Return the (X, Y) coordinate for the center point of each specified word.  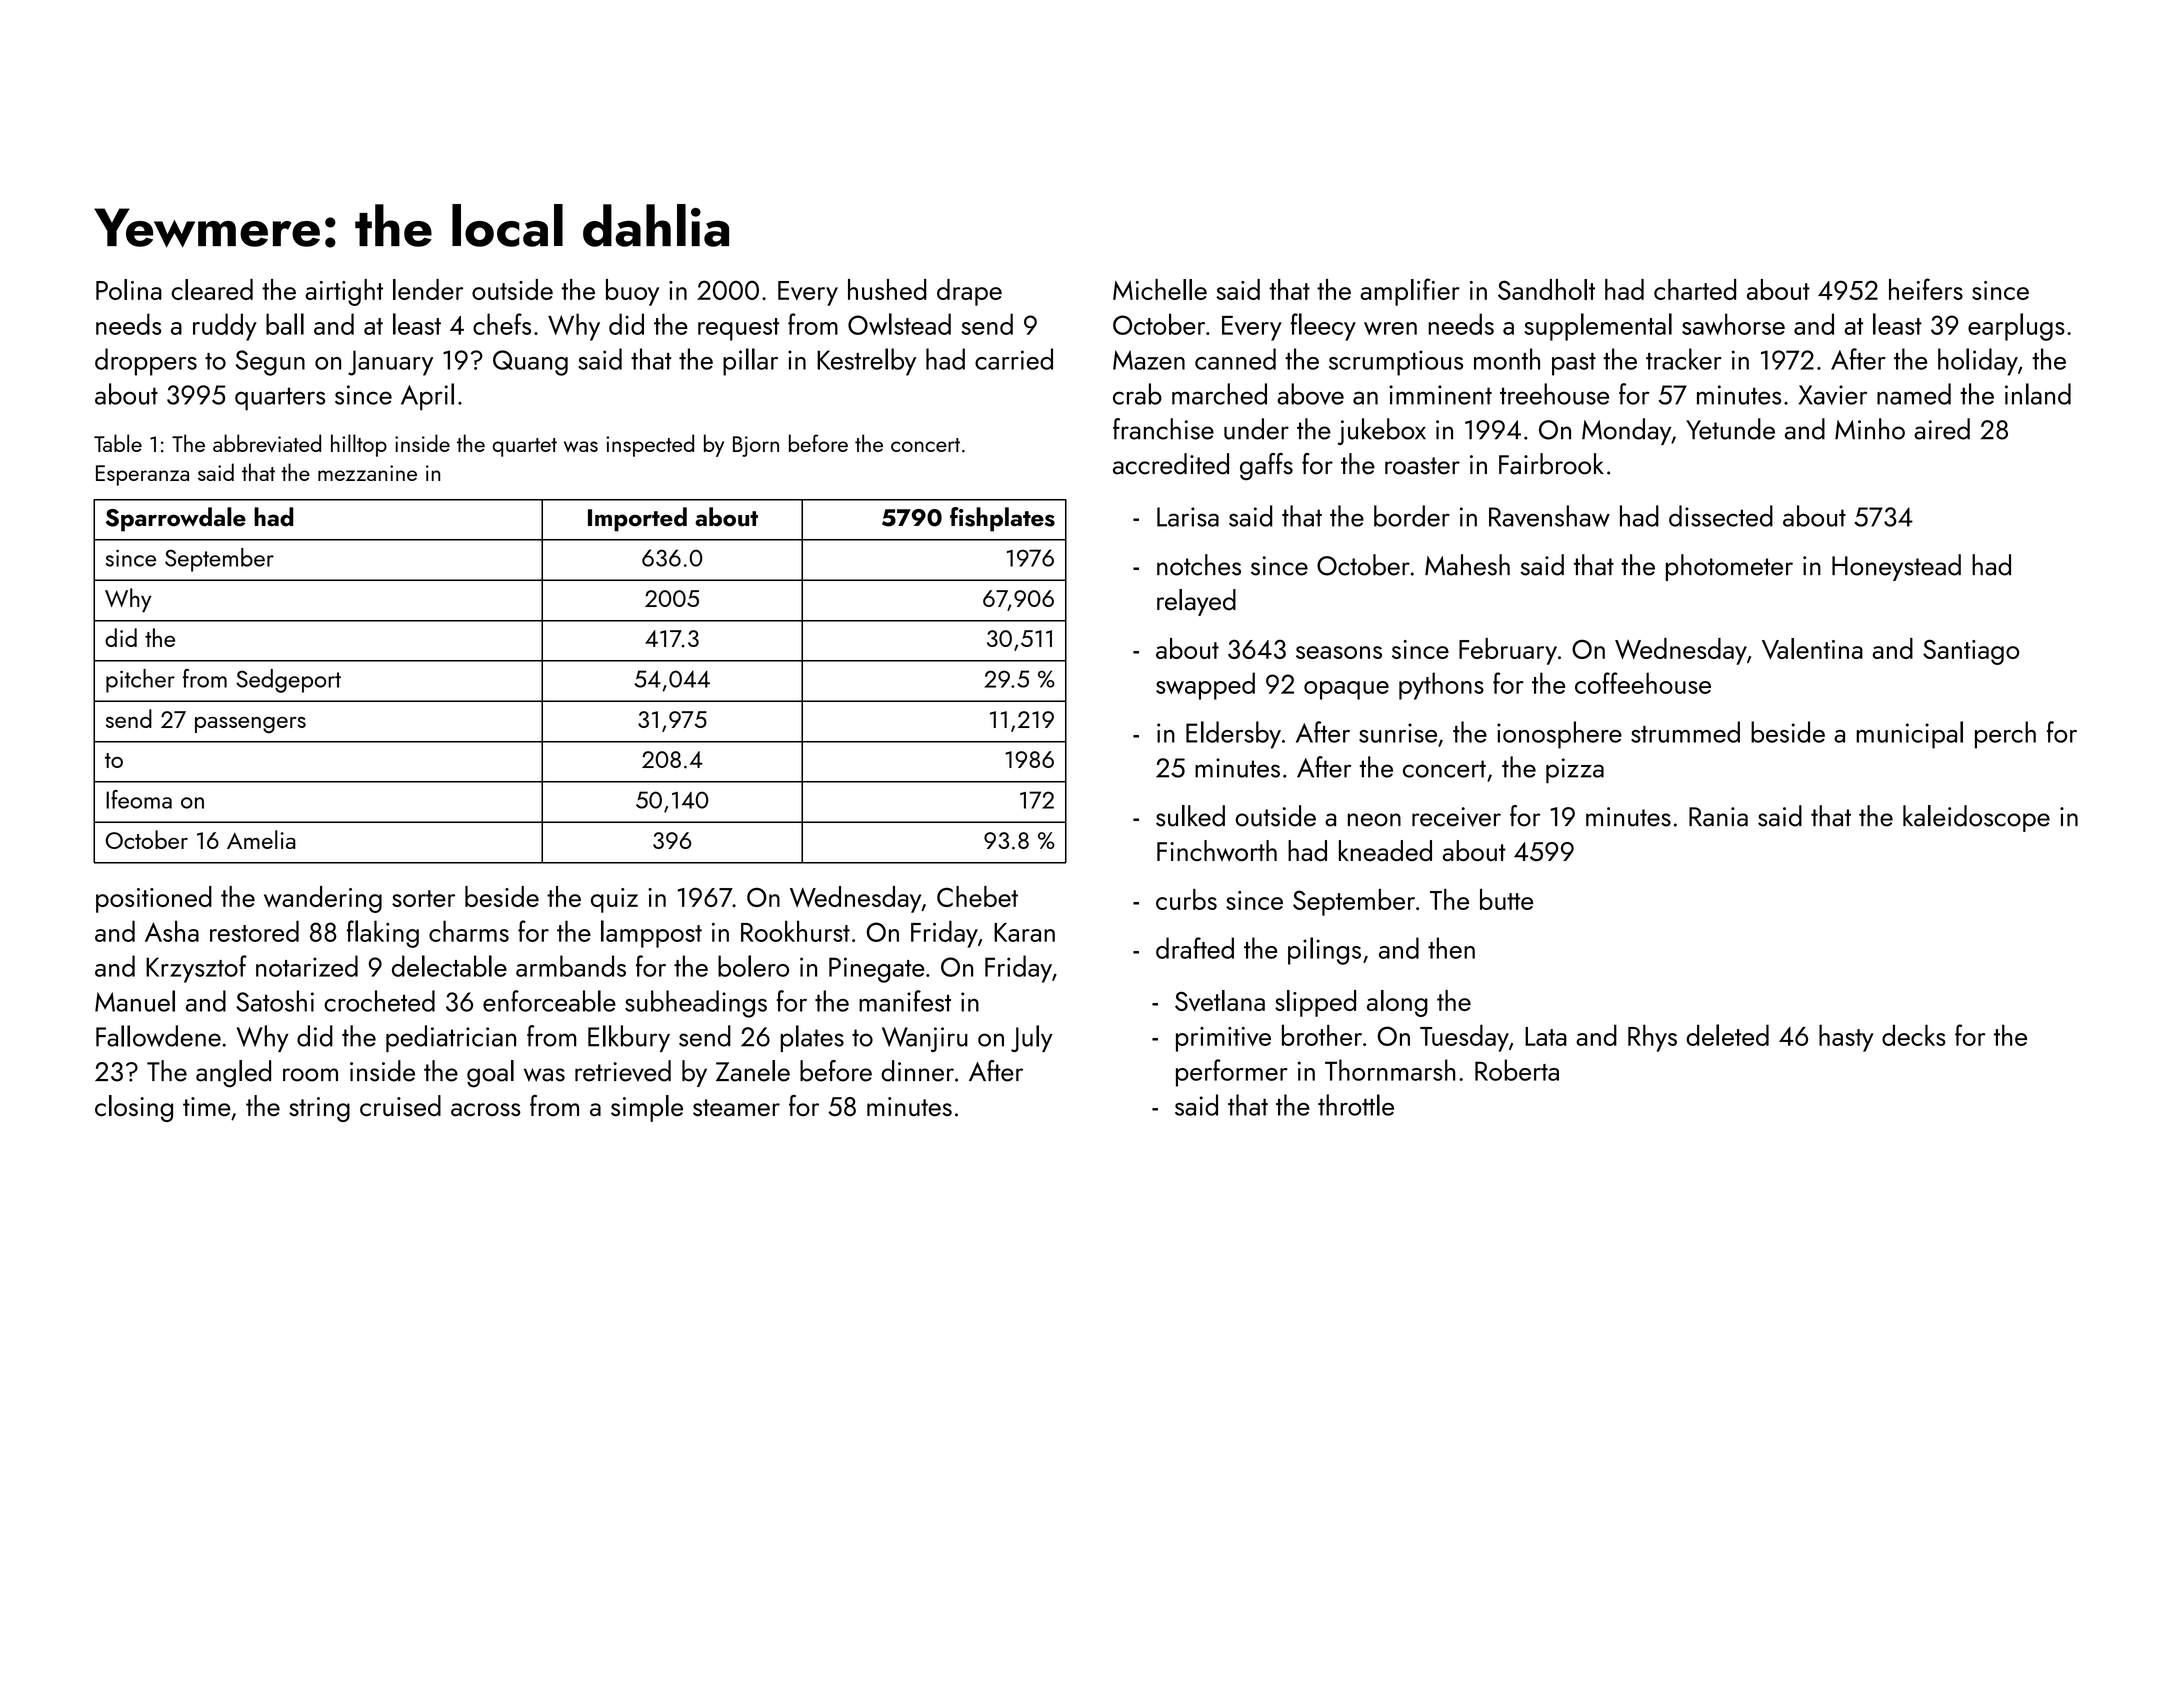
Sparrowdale (176, 519)
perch (2005, 735)
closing (134, 1108)
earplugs (2016, 327)
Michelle (1160, 289)
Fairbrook (1551, 464)
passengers (250, 725)
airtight (344, 292)
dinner (917, 1071)
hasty (1846, 1038)
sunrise (1398, 733)
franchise (1163, 429)
